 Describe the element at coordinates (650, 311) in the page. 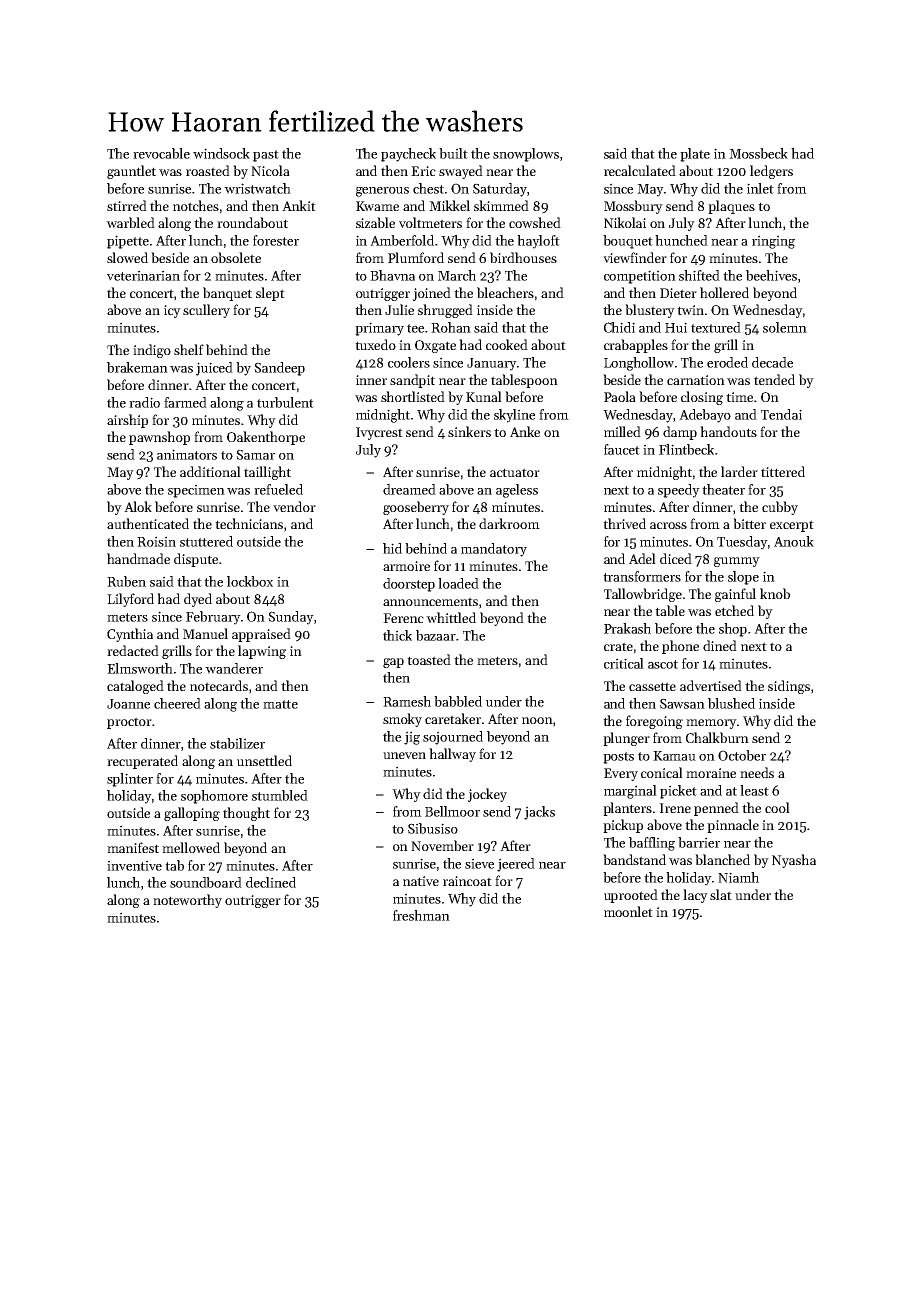

I see `blustery` at that location.
